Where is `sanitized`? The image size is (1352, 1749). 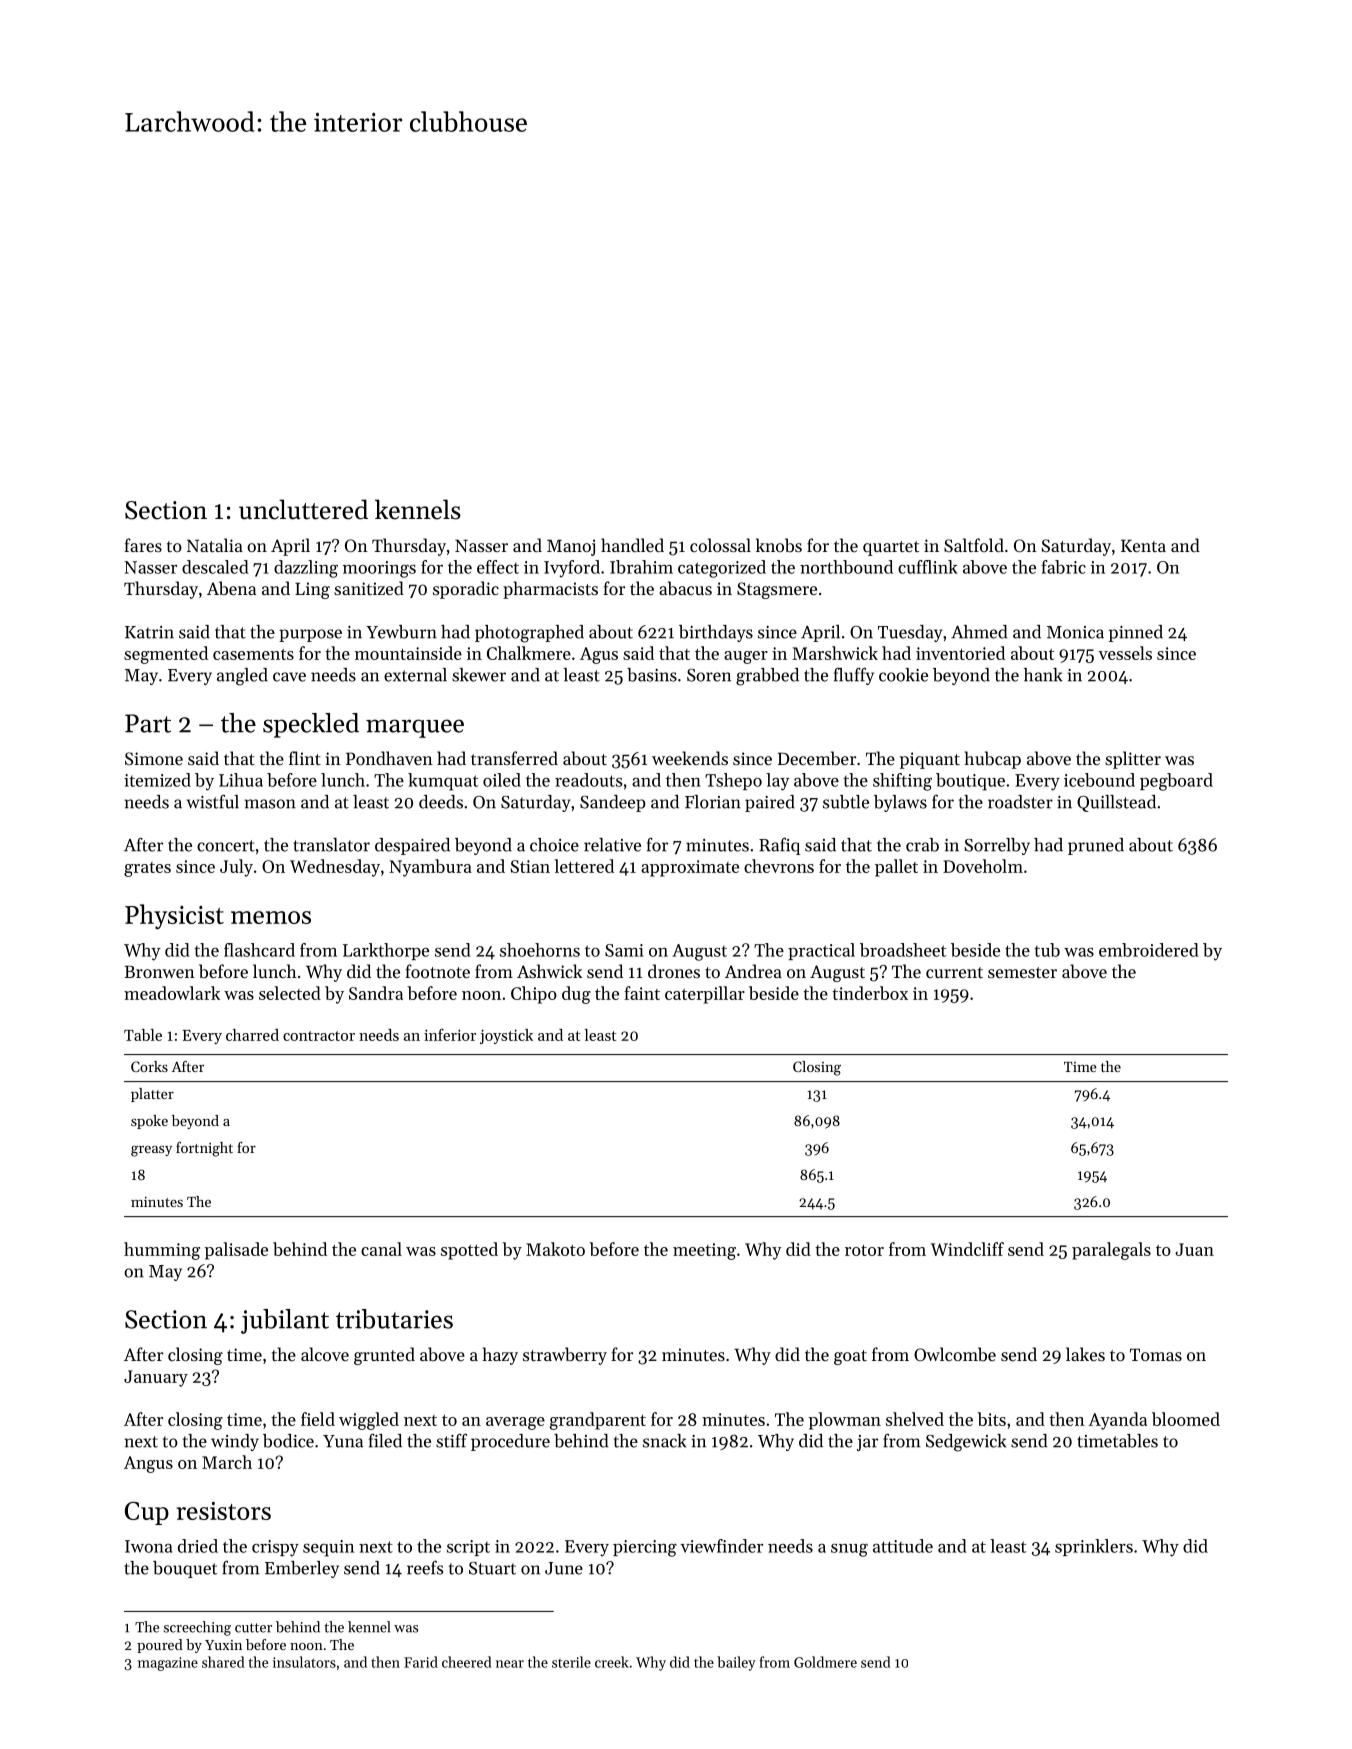
sanitized is located at coordinates (369, 588).
